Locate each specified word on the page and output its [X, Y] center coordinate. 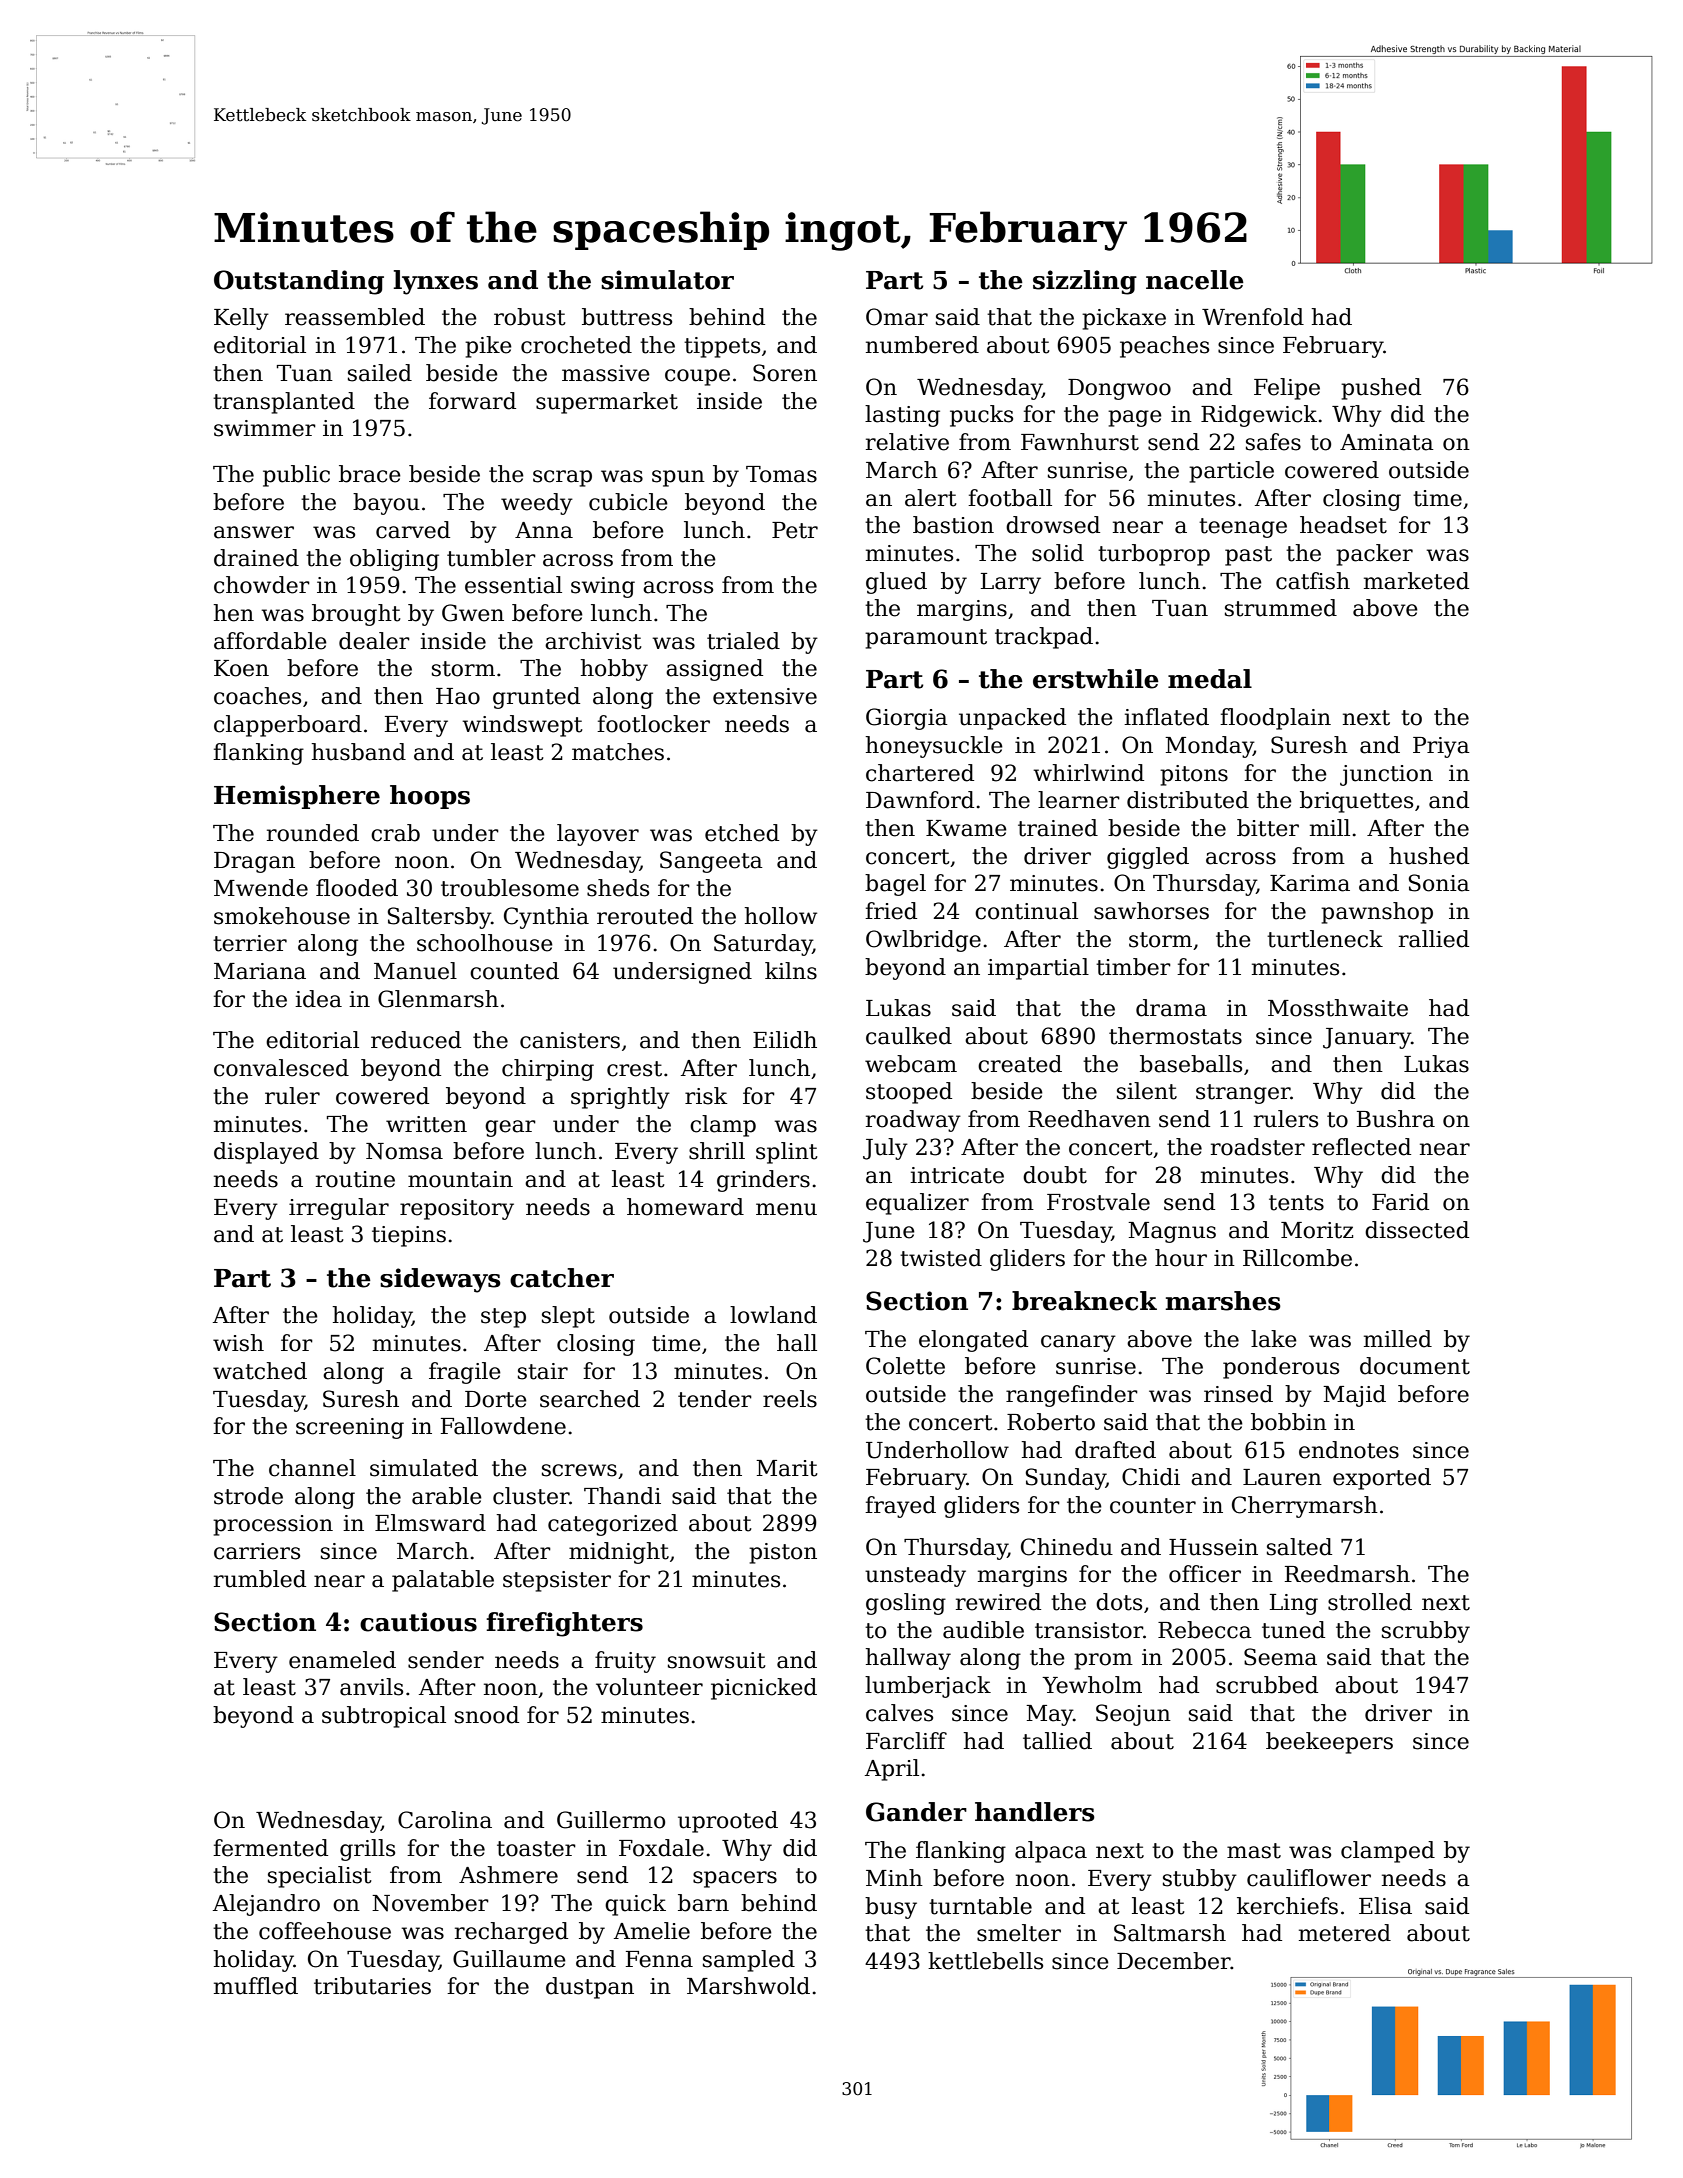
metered [1345, 1933]
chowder [262, 585]
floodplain [1275, 719]
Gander [916, 1812]
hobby [614, 670]
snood [487, 1715]
